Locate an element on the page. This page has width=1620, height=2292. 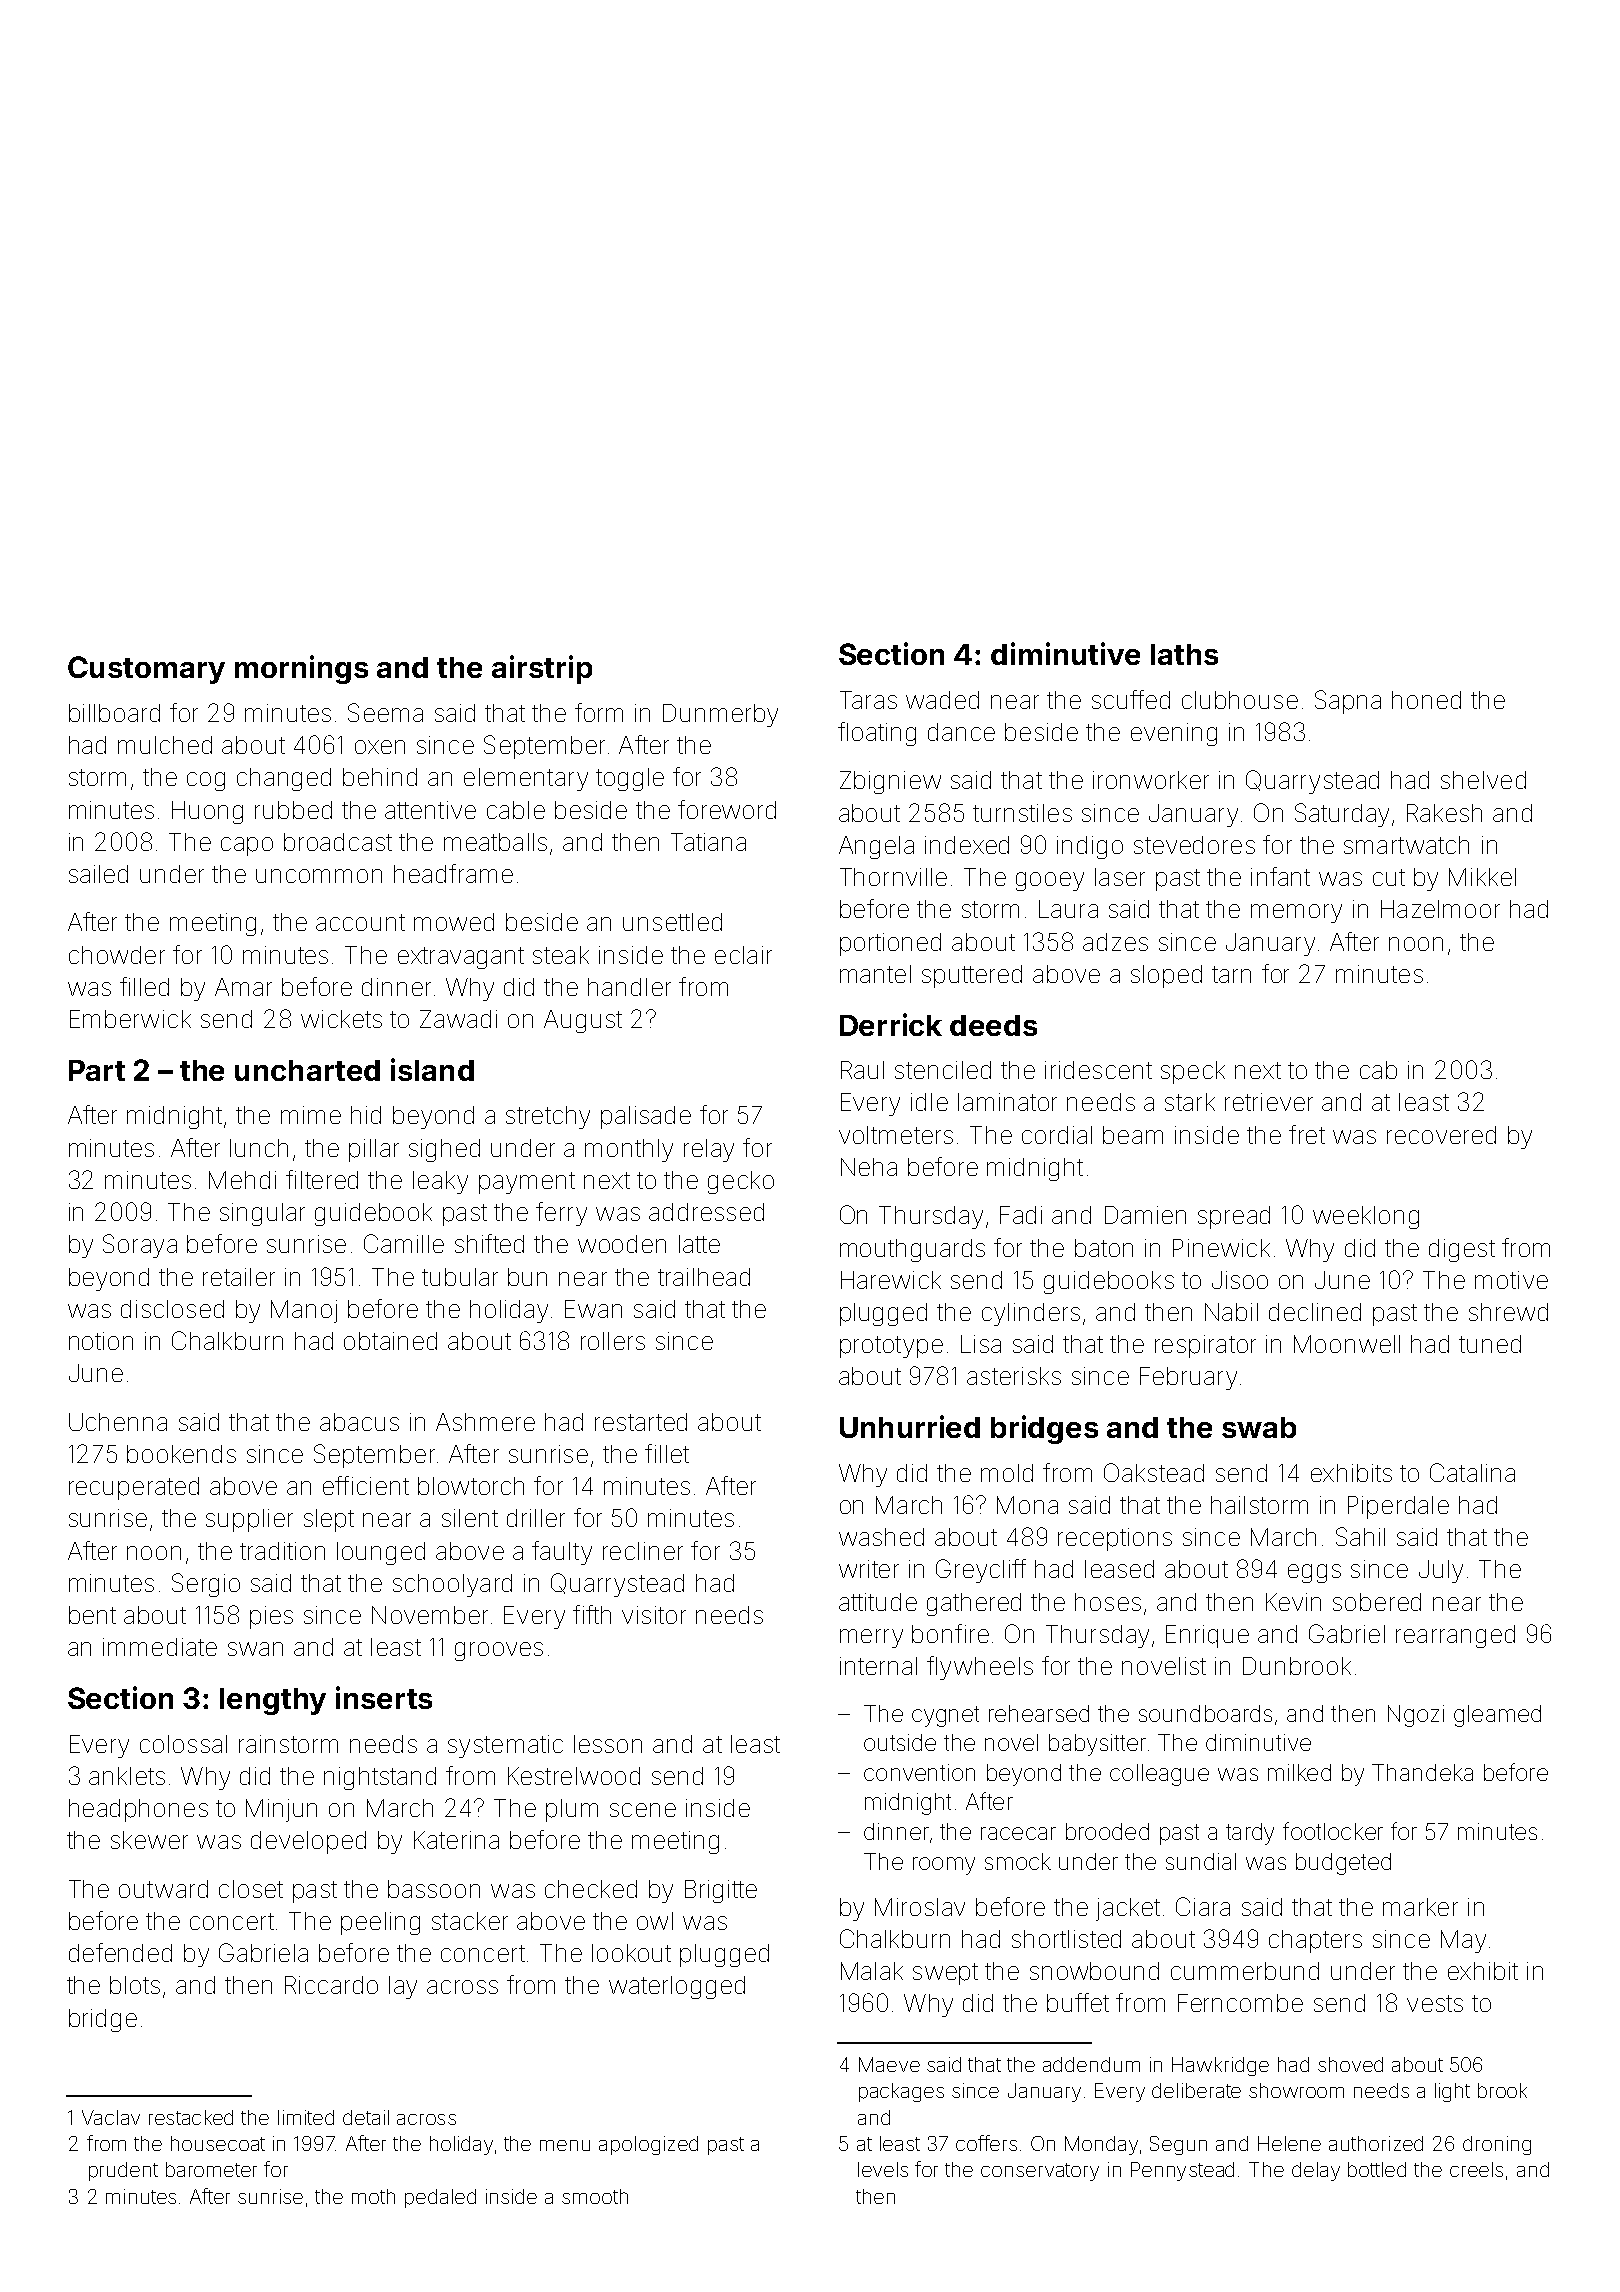
Customary is located at coordinates (146, 670).
